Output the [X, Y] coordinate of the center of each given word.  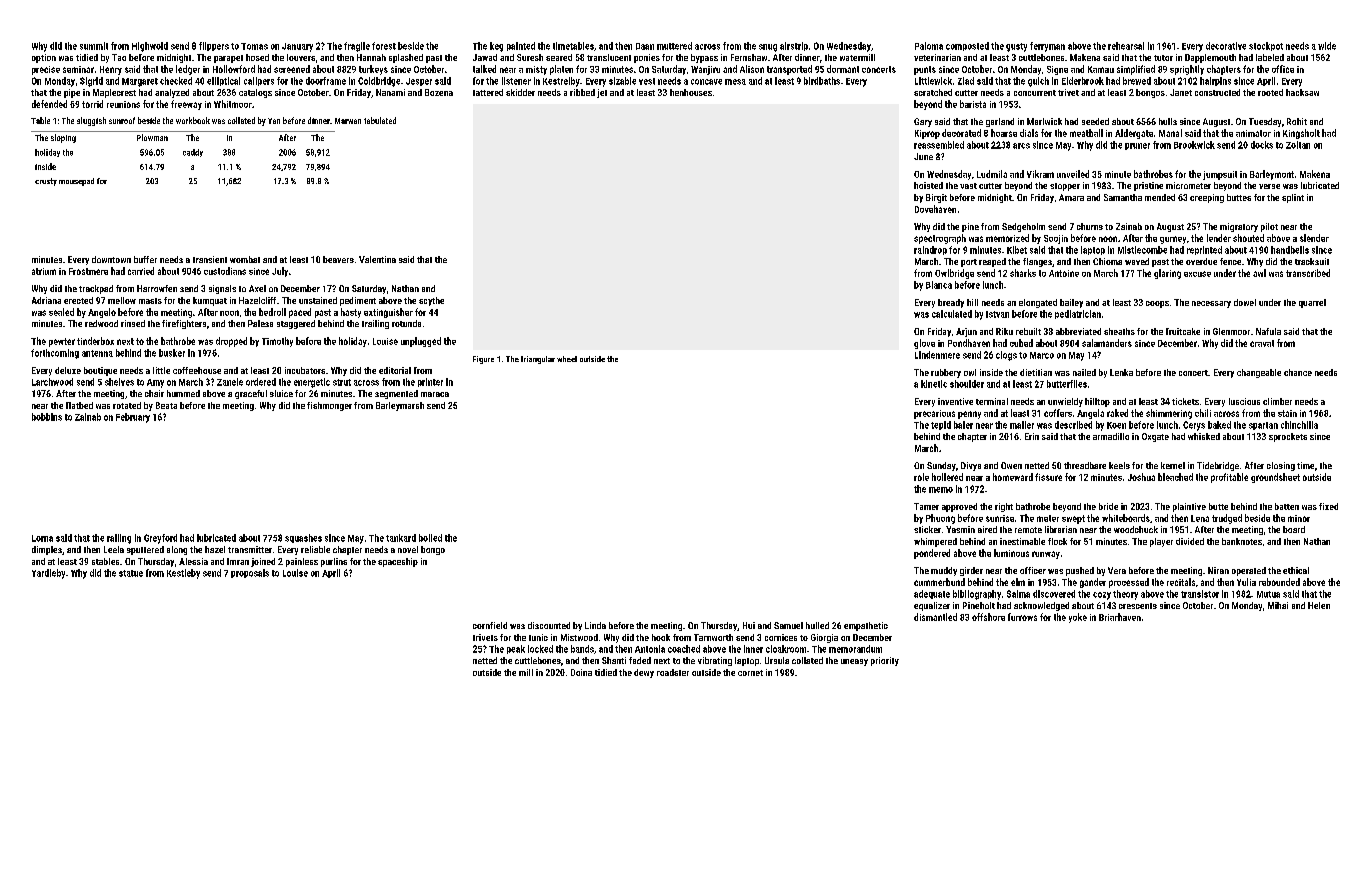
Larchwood [52, 382]
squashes [303, 538]
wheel [567, 359]
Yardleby [48, 574]
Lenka [1121, 372]
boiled [430, 538]
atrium [44, 271]
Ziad [966, 81]
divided [1190, 541]
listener [516, 81]
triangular [538, 360]
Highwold [150, 47]
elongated [1038, 303]
